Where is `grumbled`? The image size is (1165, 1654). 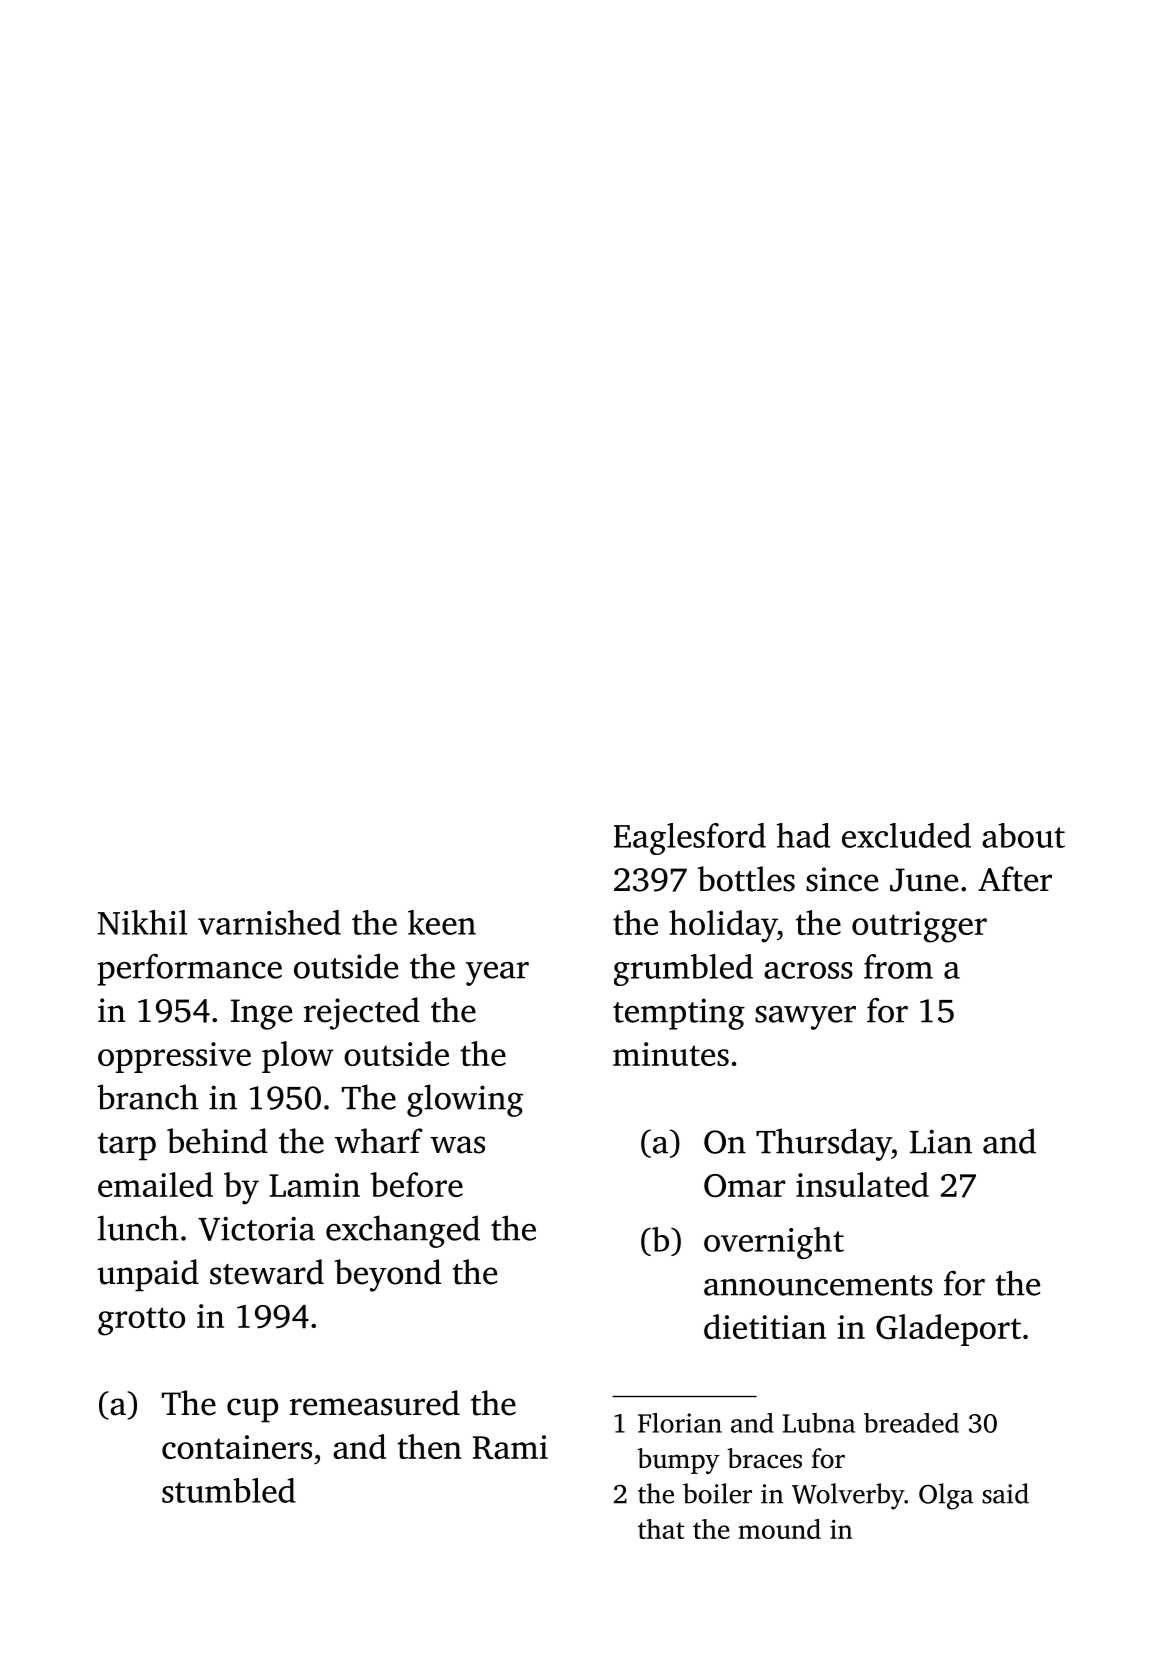
grumbled is located at coordinates (683, 970).
